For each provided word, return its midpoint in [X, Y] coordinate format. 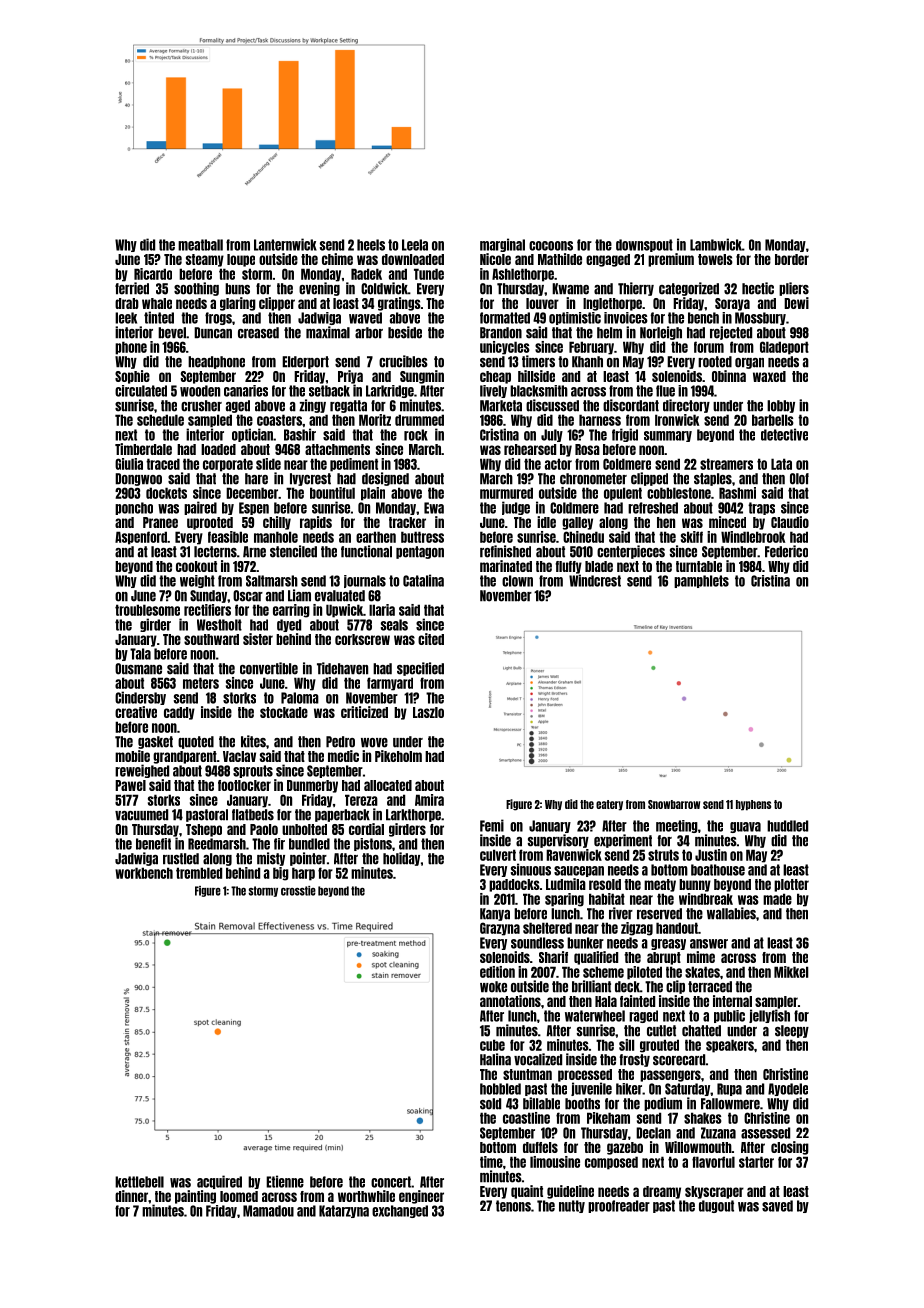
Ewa [434, 508]
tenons [513, 1206]
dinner [131, 1196]
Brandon [501, 333]
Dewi [796, 303]
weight [197, 581]
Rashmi [737, 493]
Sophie [132, 377]
